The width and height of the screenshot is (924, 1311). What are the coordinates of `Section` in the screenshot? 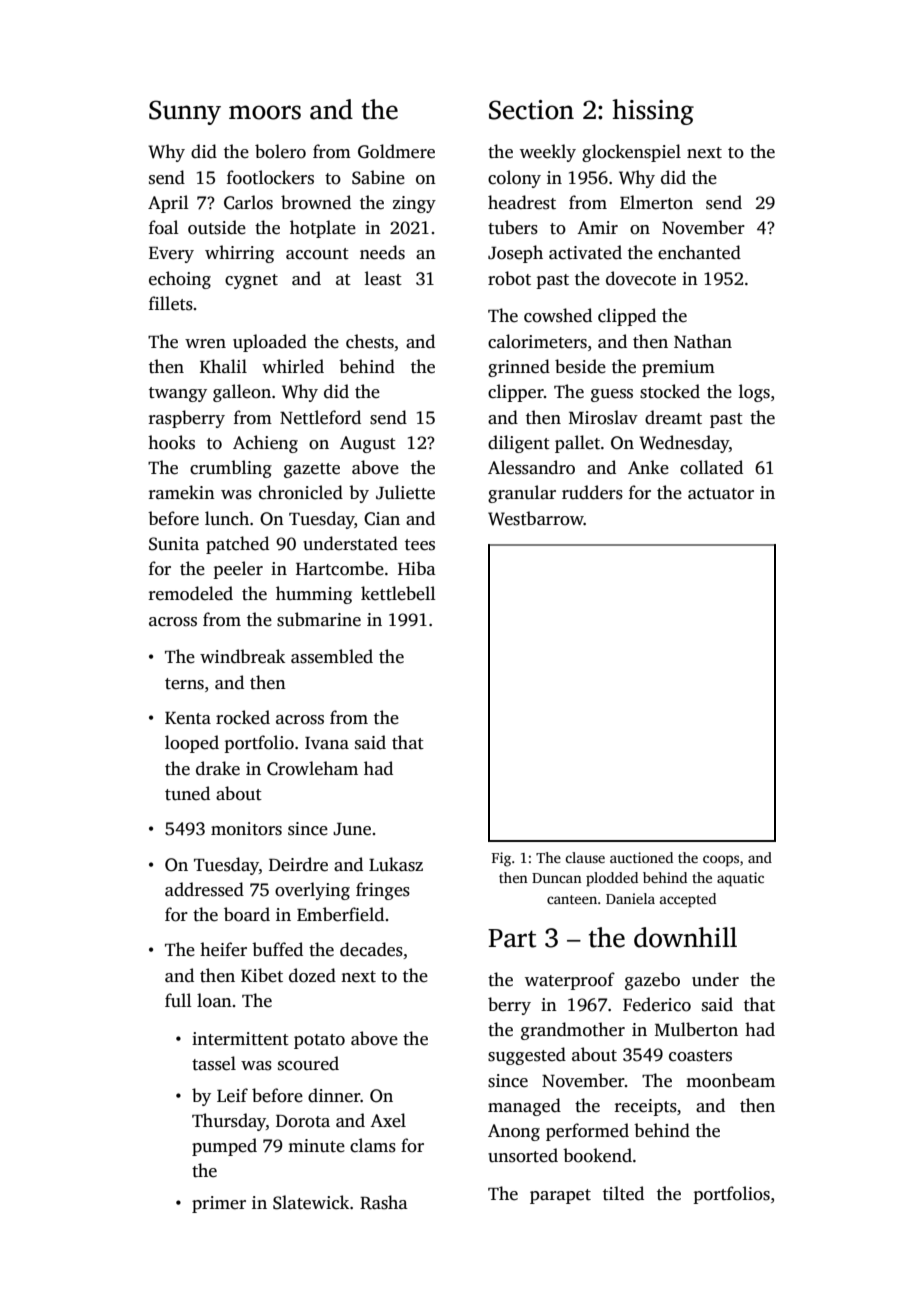 It's located at (531, 110).
